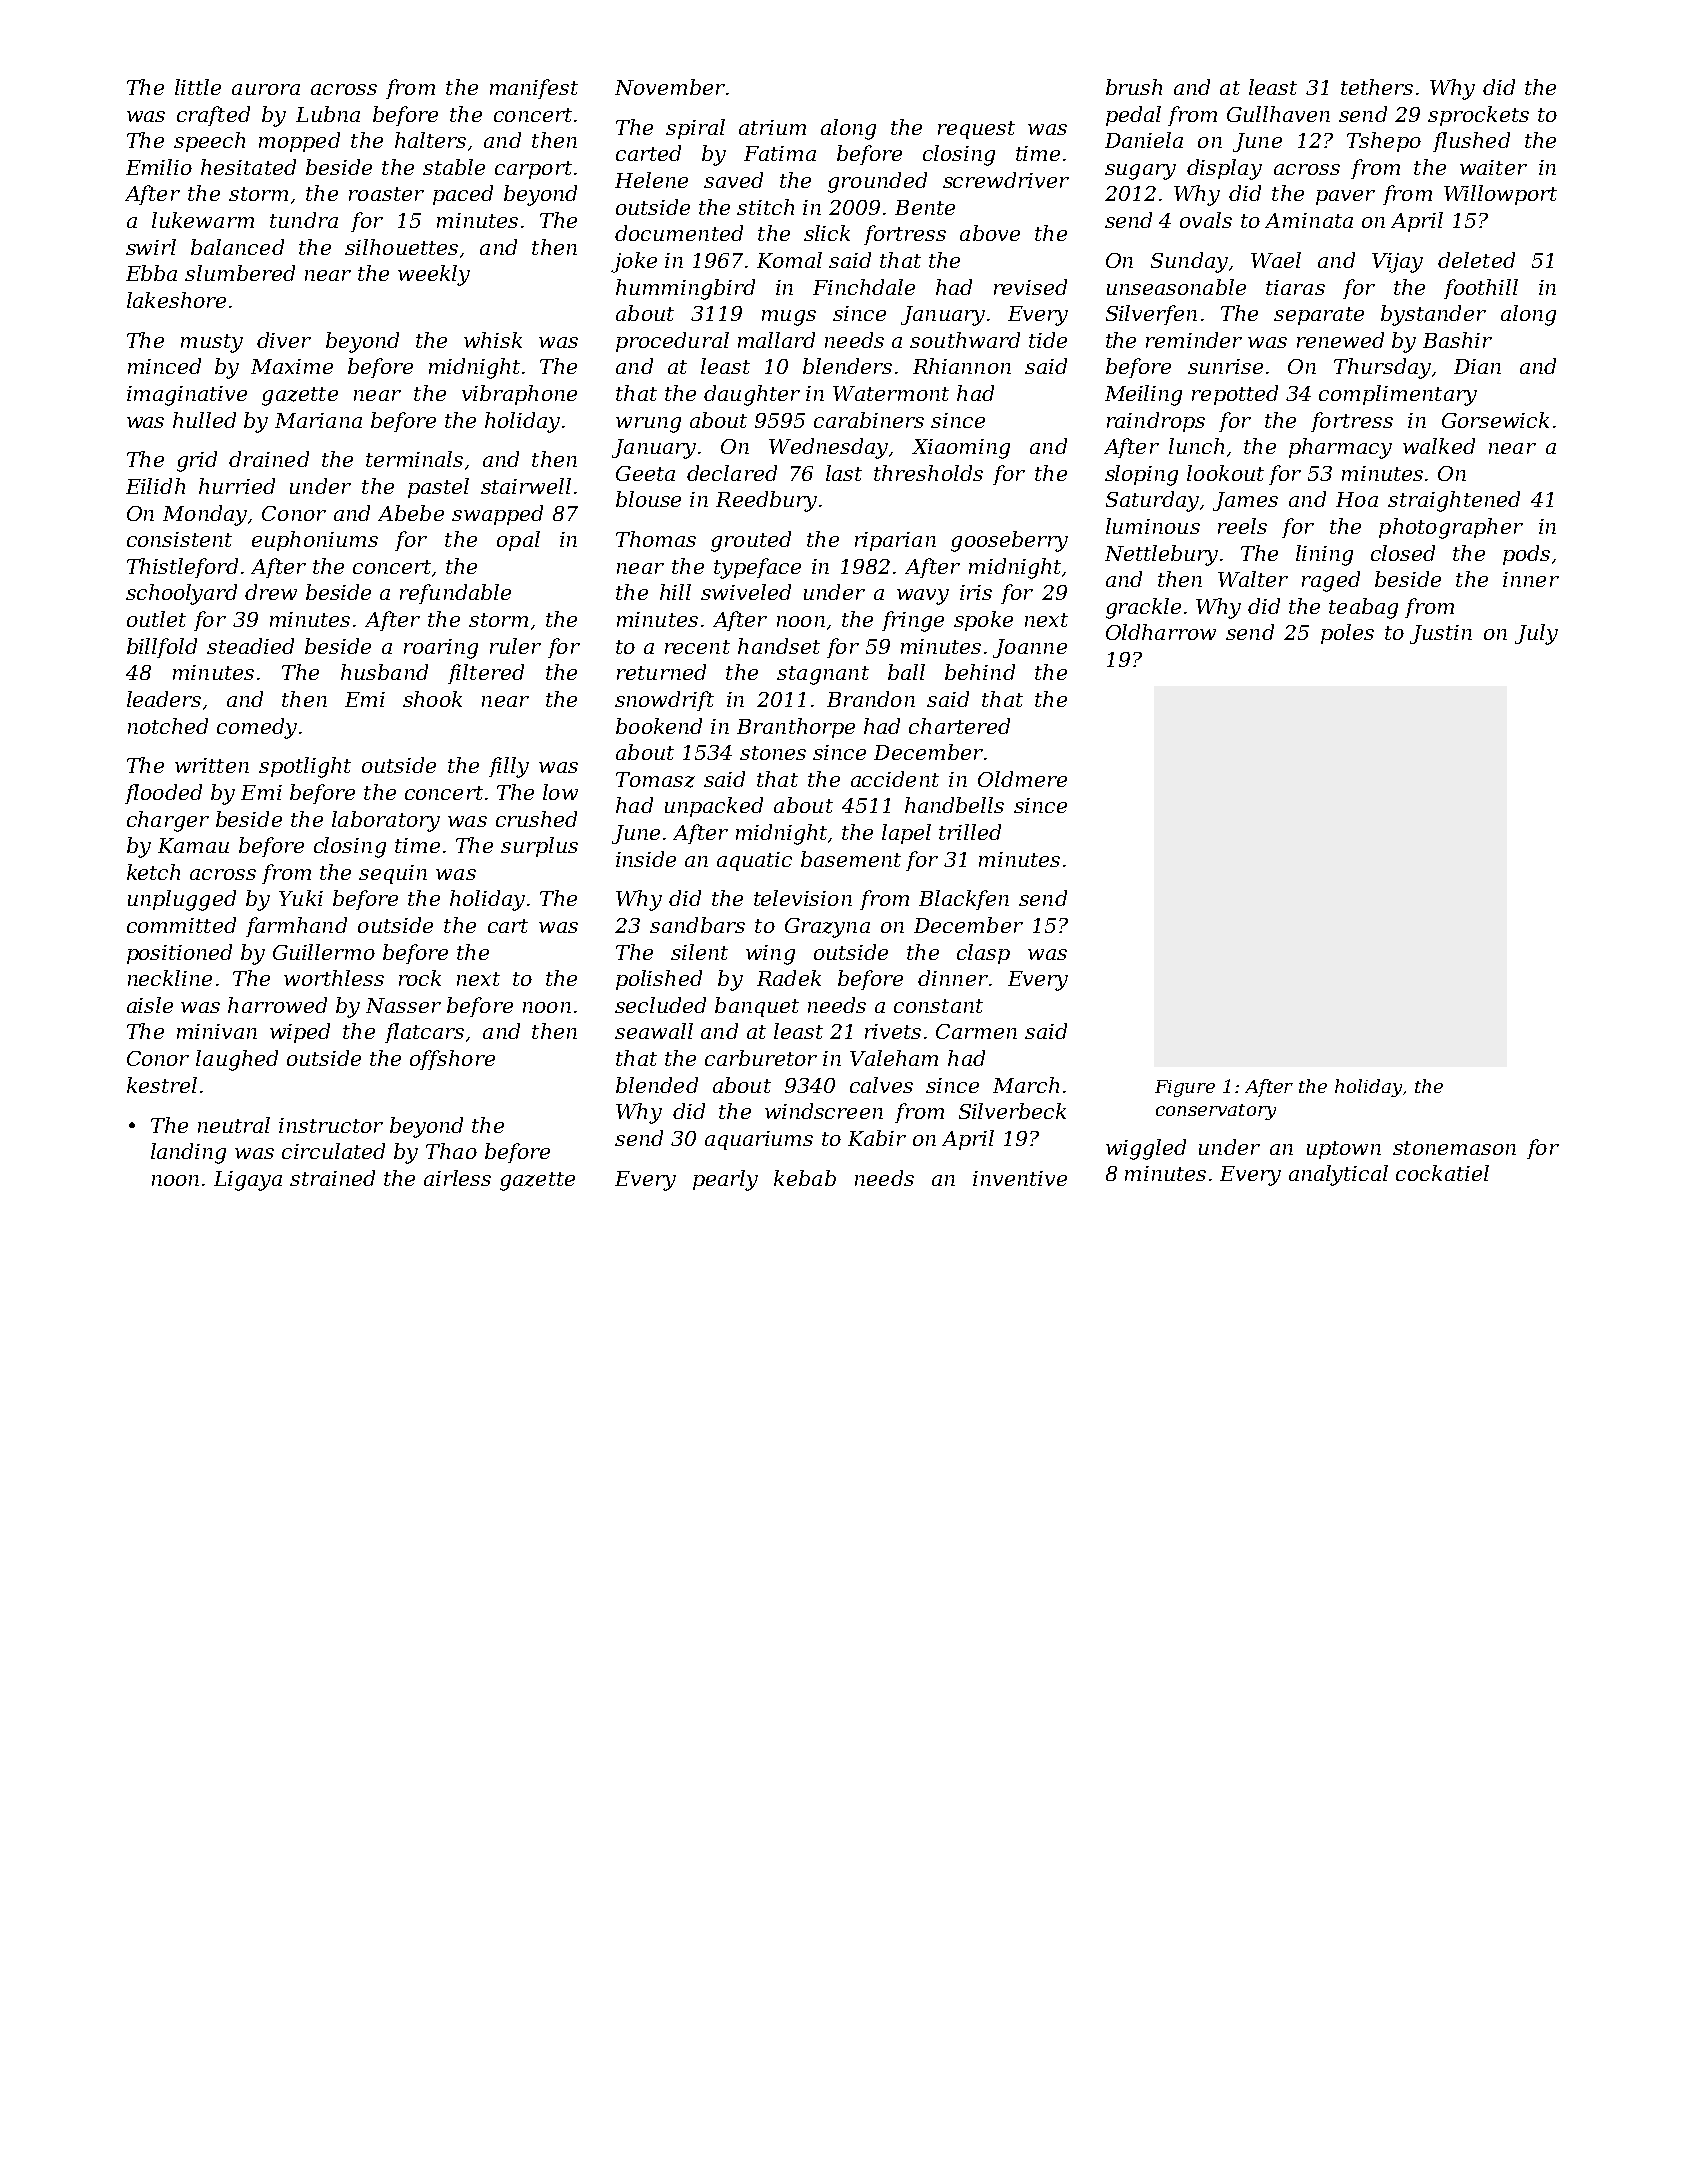 The height and width of the page is (2178, 1683). I want to click on declared, so click(732, 473).
